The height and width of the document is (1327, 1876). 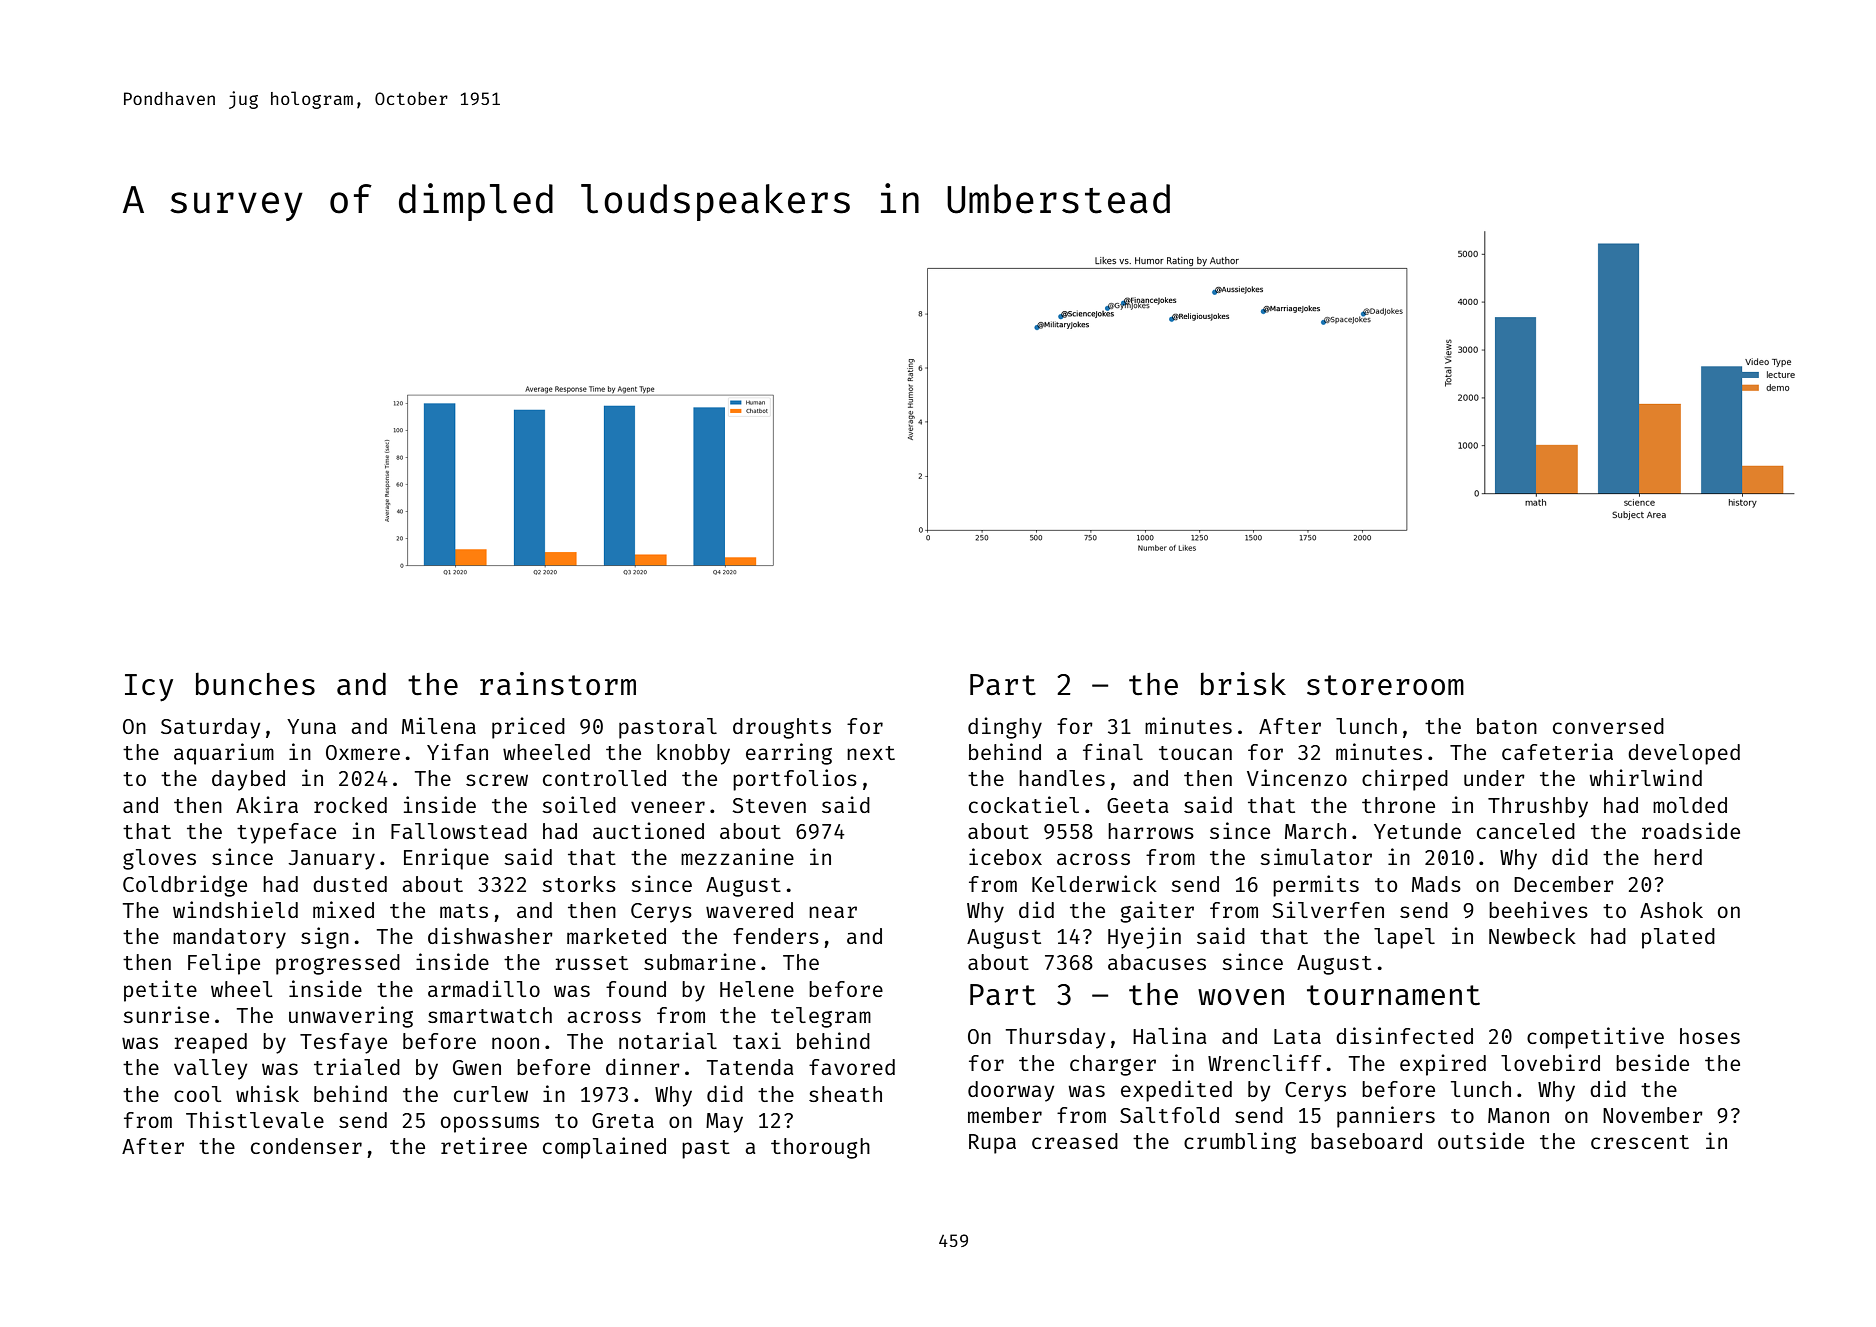 What do you see at coordinates (636, 989) in the document?
I see `found` at bounding box center [636, 989].
